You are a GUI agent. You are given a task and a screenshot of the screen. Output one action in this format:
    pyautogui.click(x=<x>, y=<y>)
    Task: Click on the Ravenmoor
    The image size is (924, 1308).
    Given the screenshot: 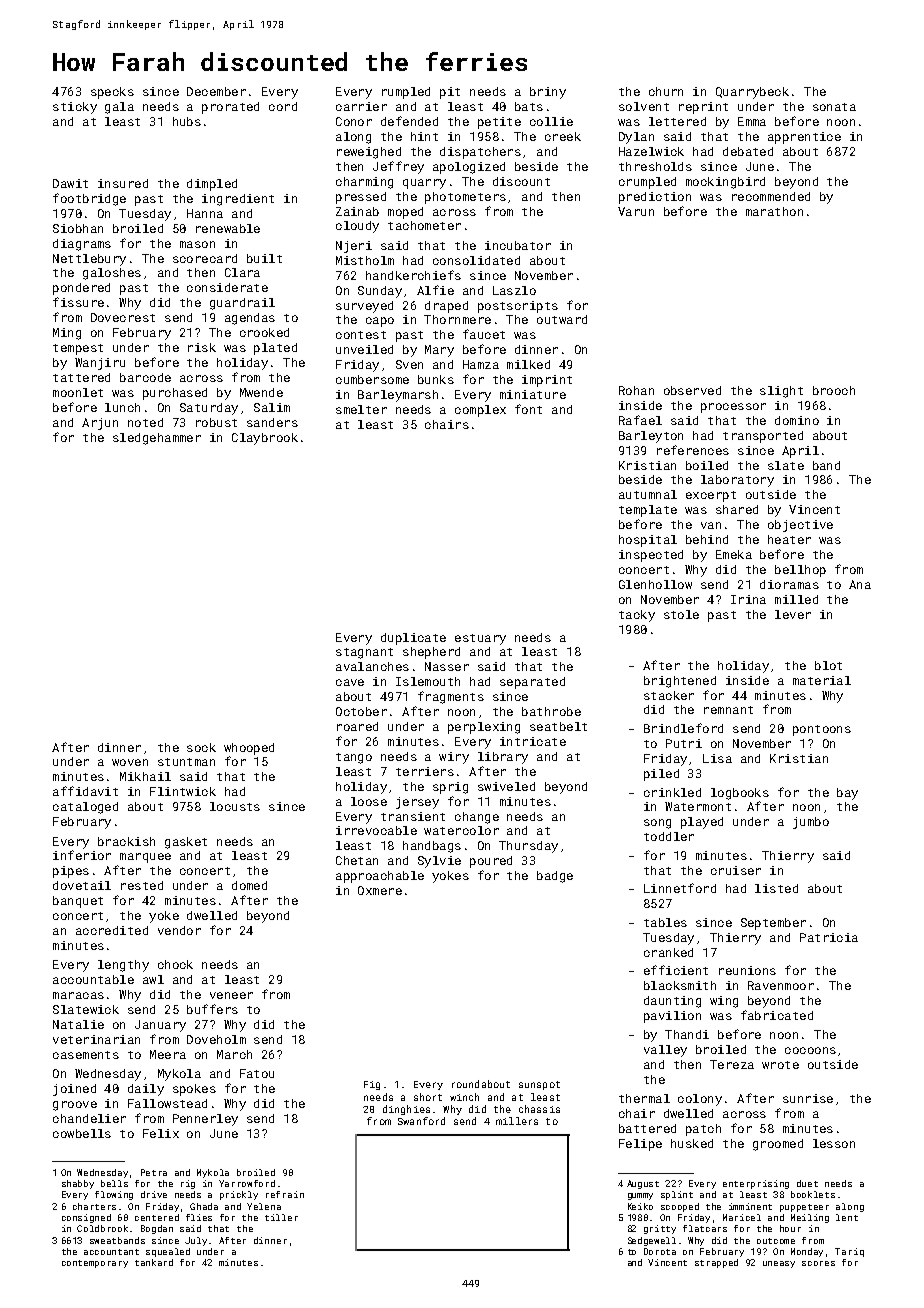 What is the action you would take?
    pyautogui.click(x=781, y=985)
